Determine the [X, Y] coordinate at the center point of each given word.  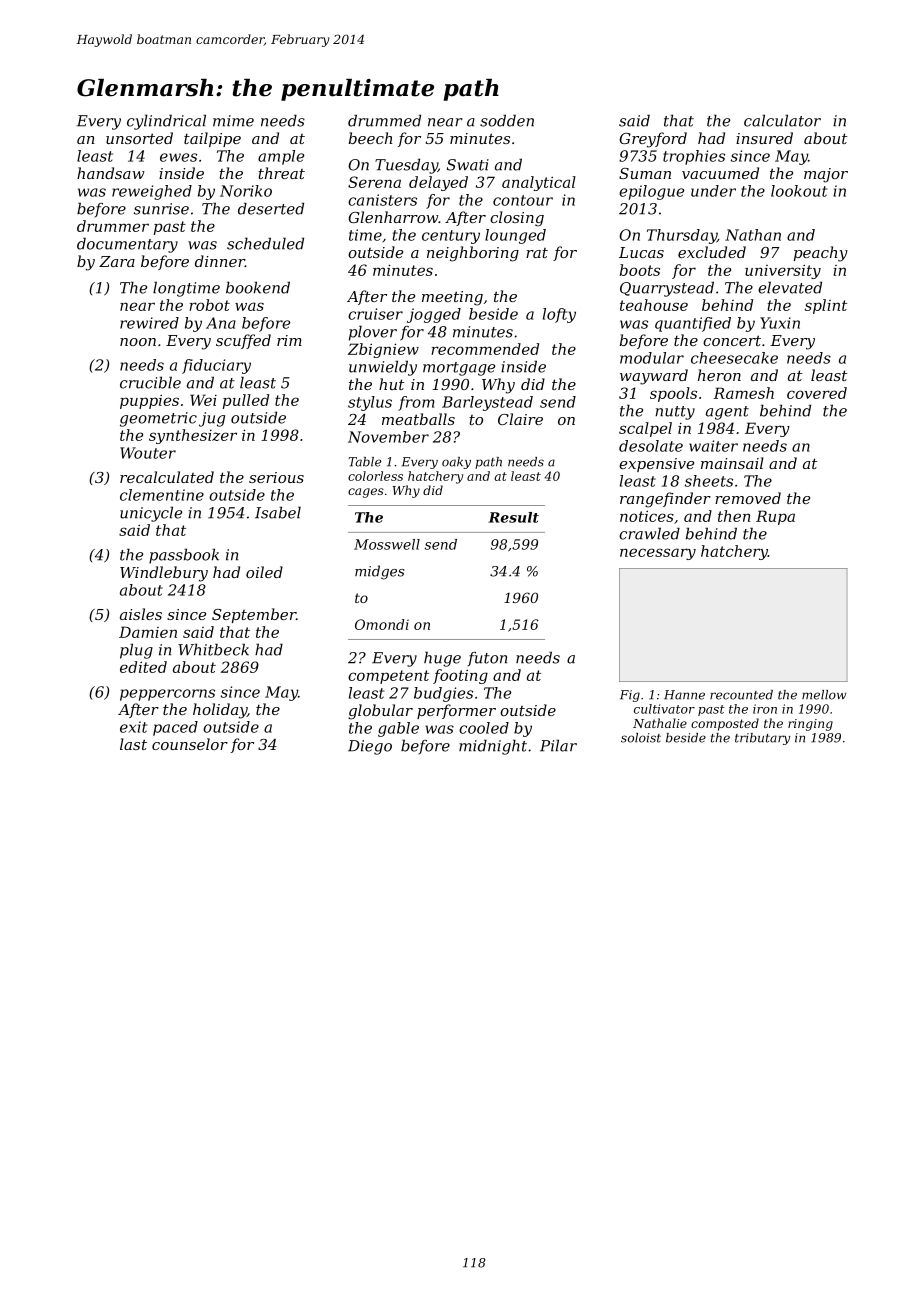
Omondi [382, 624]
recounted [741, 695]
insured [764, 138]
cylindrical [166, 122]
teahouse [654, 305]
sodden [507, 120]
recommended [485, 349]
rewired [149, 323]
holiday [220, 711]
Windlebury [164, 574]
